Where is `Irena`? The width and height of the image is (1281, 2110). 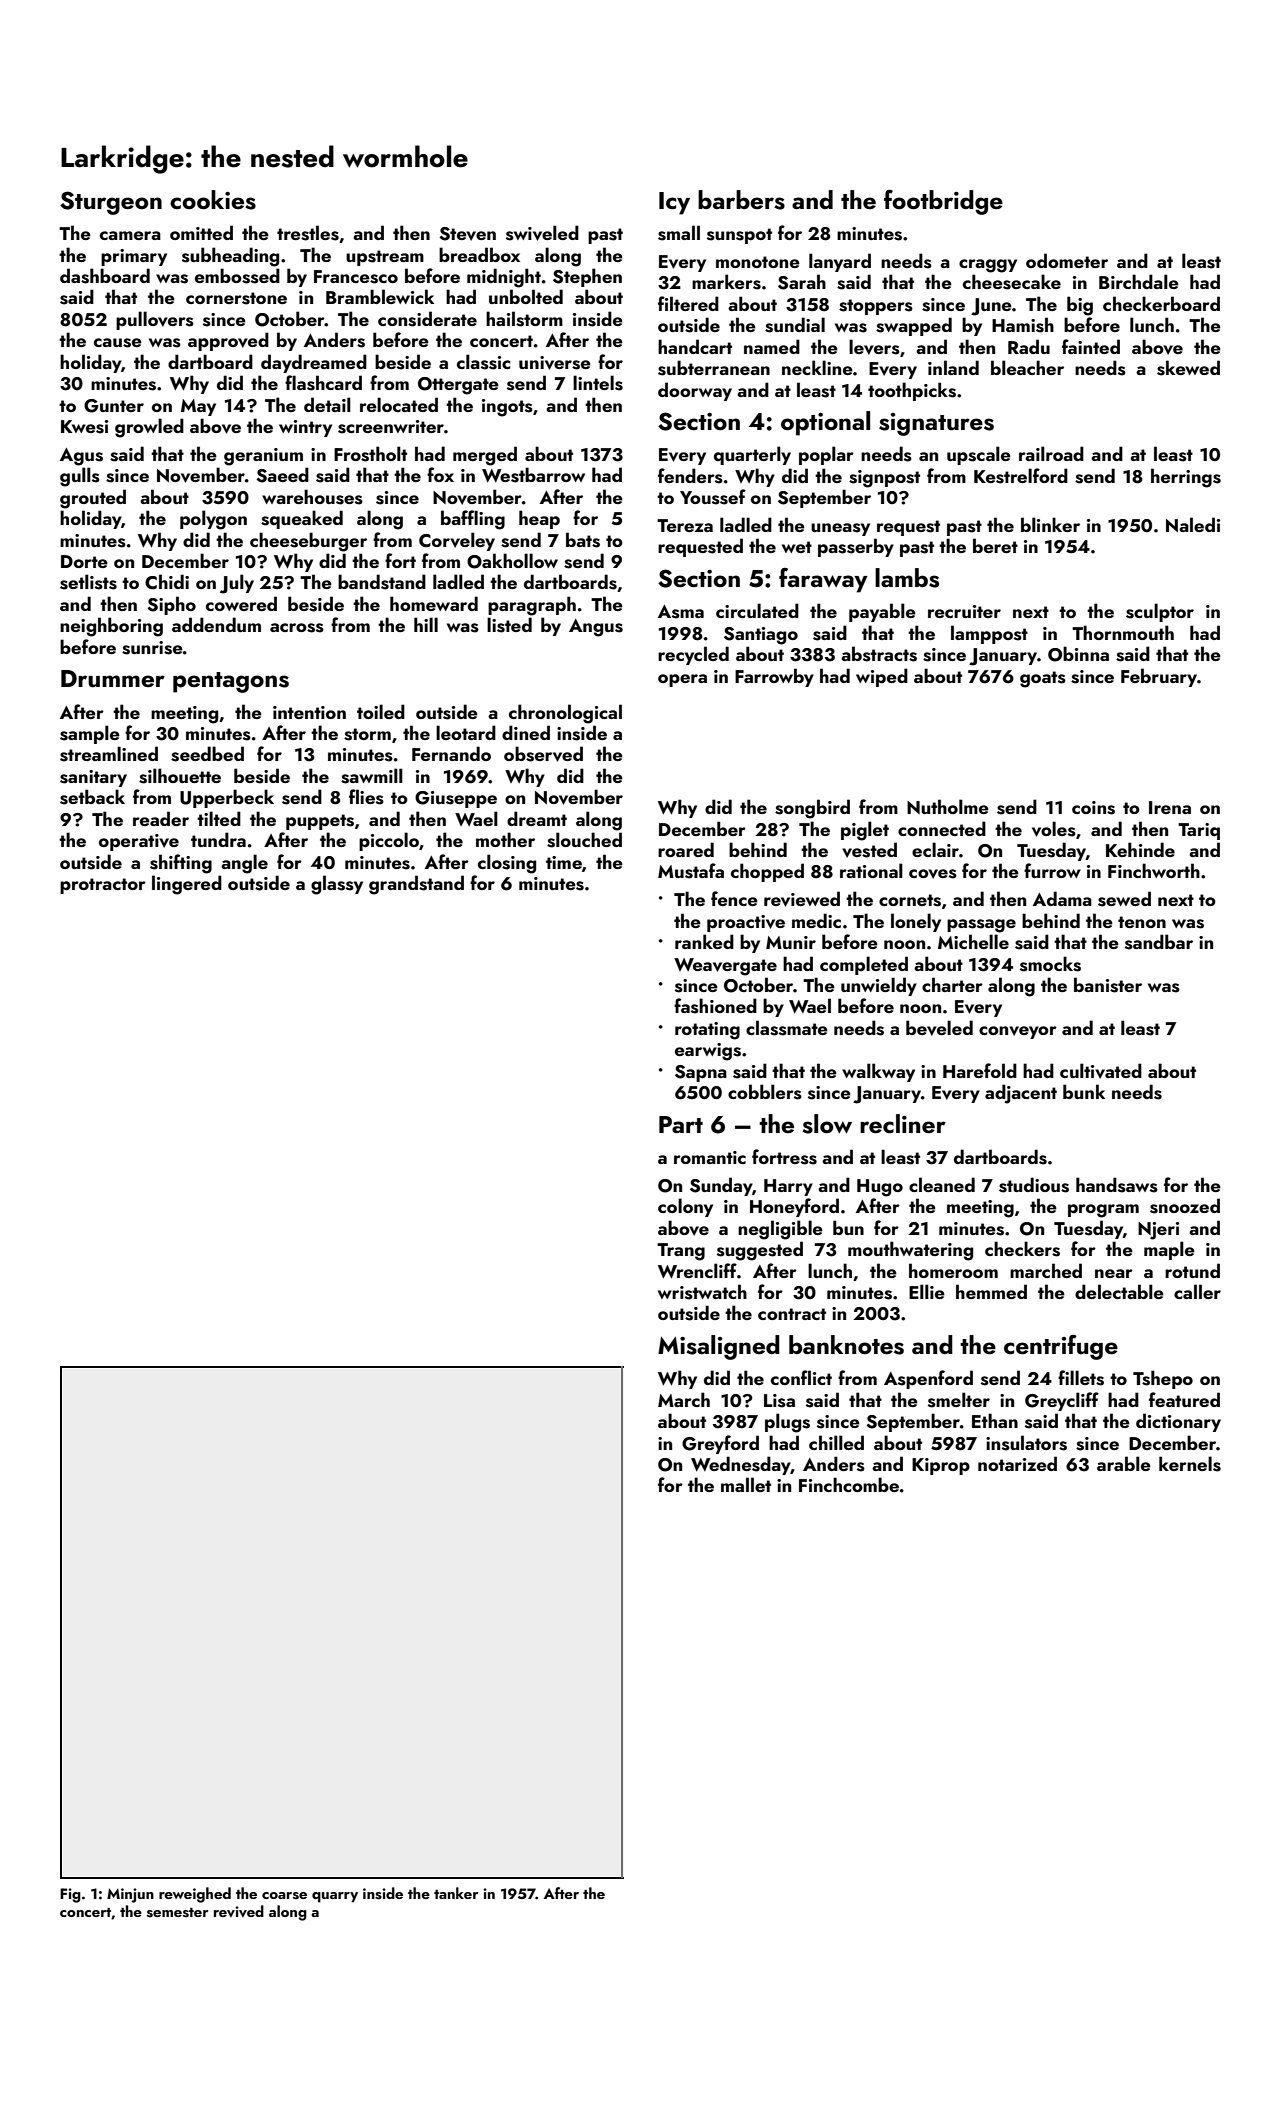
Irena is located at coordinates (1170, 807).
